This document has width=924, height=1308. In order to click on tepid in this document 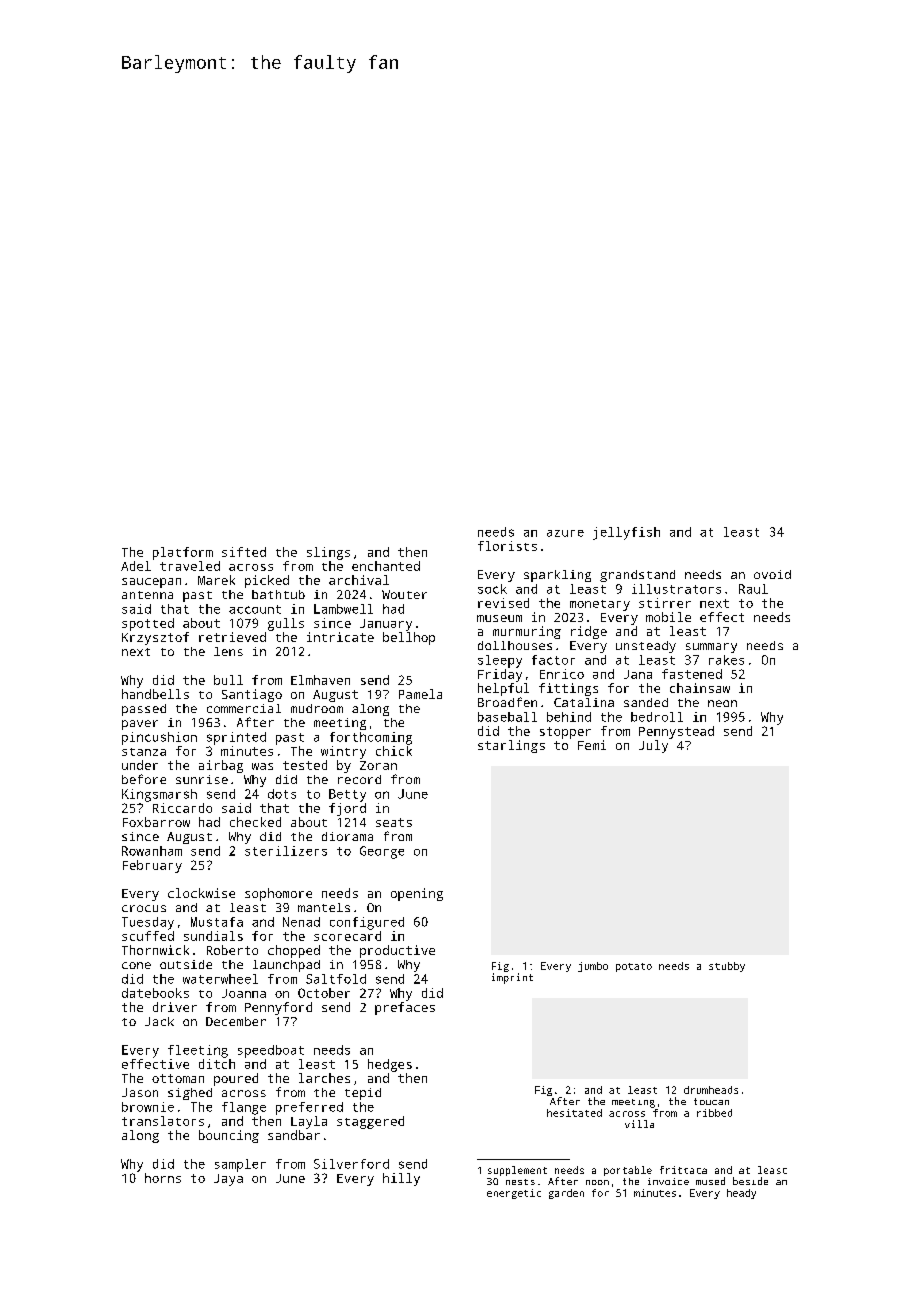, I will do `click(363, 1094)`.
